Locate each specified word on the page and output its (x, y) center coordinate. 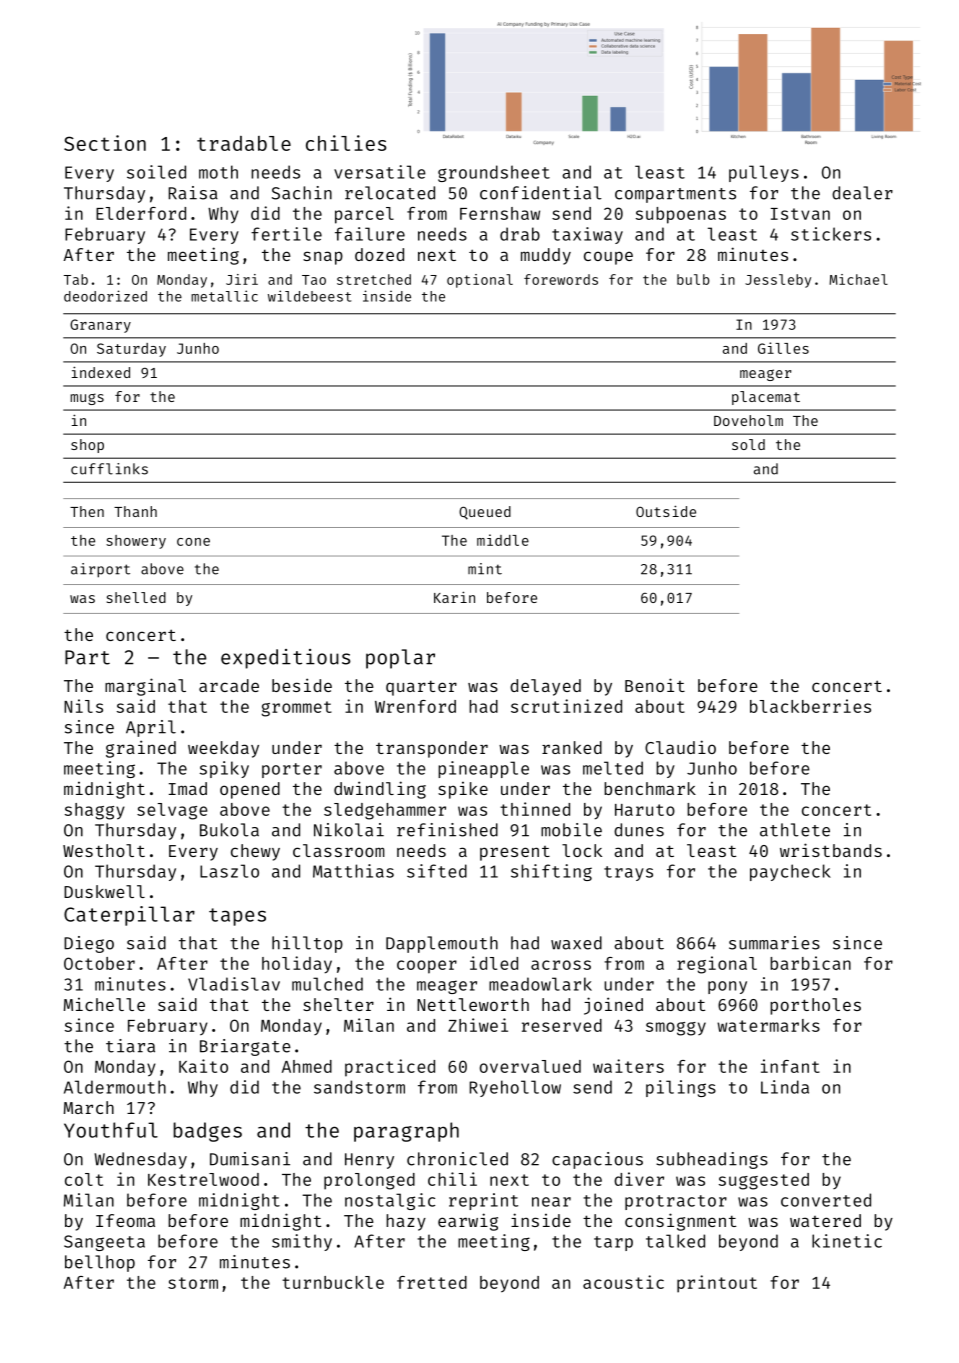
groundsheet (494, 173)
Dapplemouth (442, 944)
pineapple (483, 769)
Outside (666, 511)
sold (748, 444)
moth (218, 172)
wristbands (831, 850)
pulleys (764, 173)
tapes (237, 917)
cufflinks (109, 469)
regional (717, 965)
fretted (432, 1282)
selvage (172, 811)
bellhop (100, 1263)
